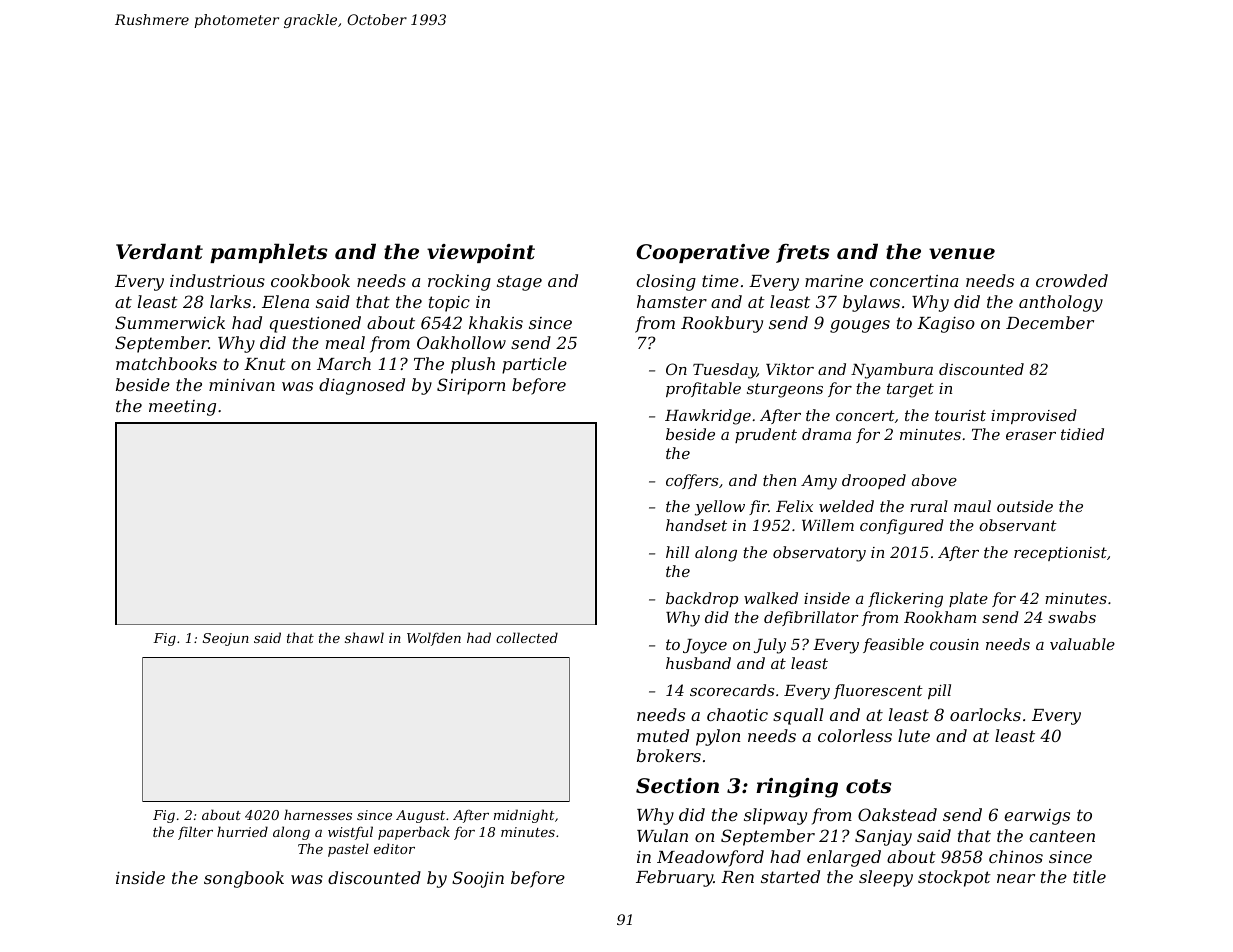  What do you see at coordinates (1060, 554) in the screenshot?
I see `receptionist` at bounding box center [1060, 554].
